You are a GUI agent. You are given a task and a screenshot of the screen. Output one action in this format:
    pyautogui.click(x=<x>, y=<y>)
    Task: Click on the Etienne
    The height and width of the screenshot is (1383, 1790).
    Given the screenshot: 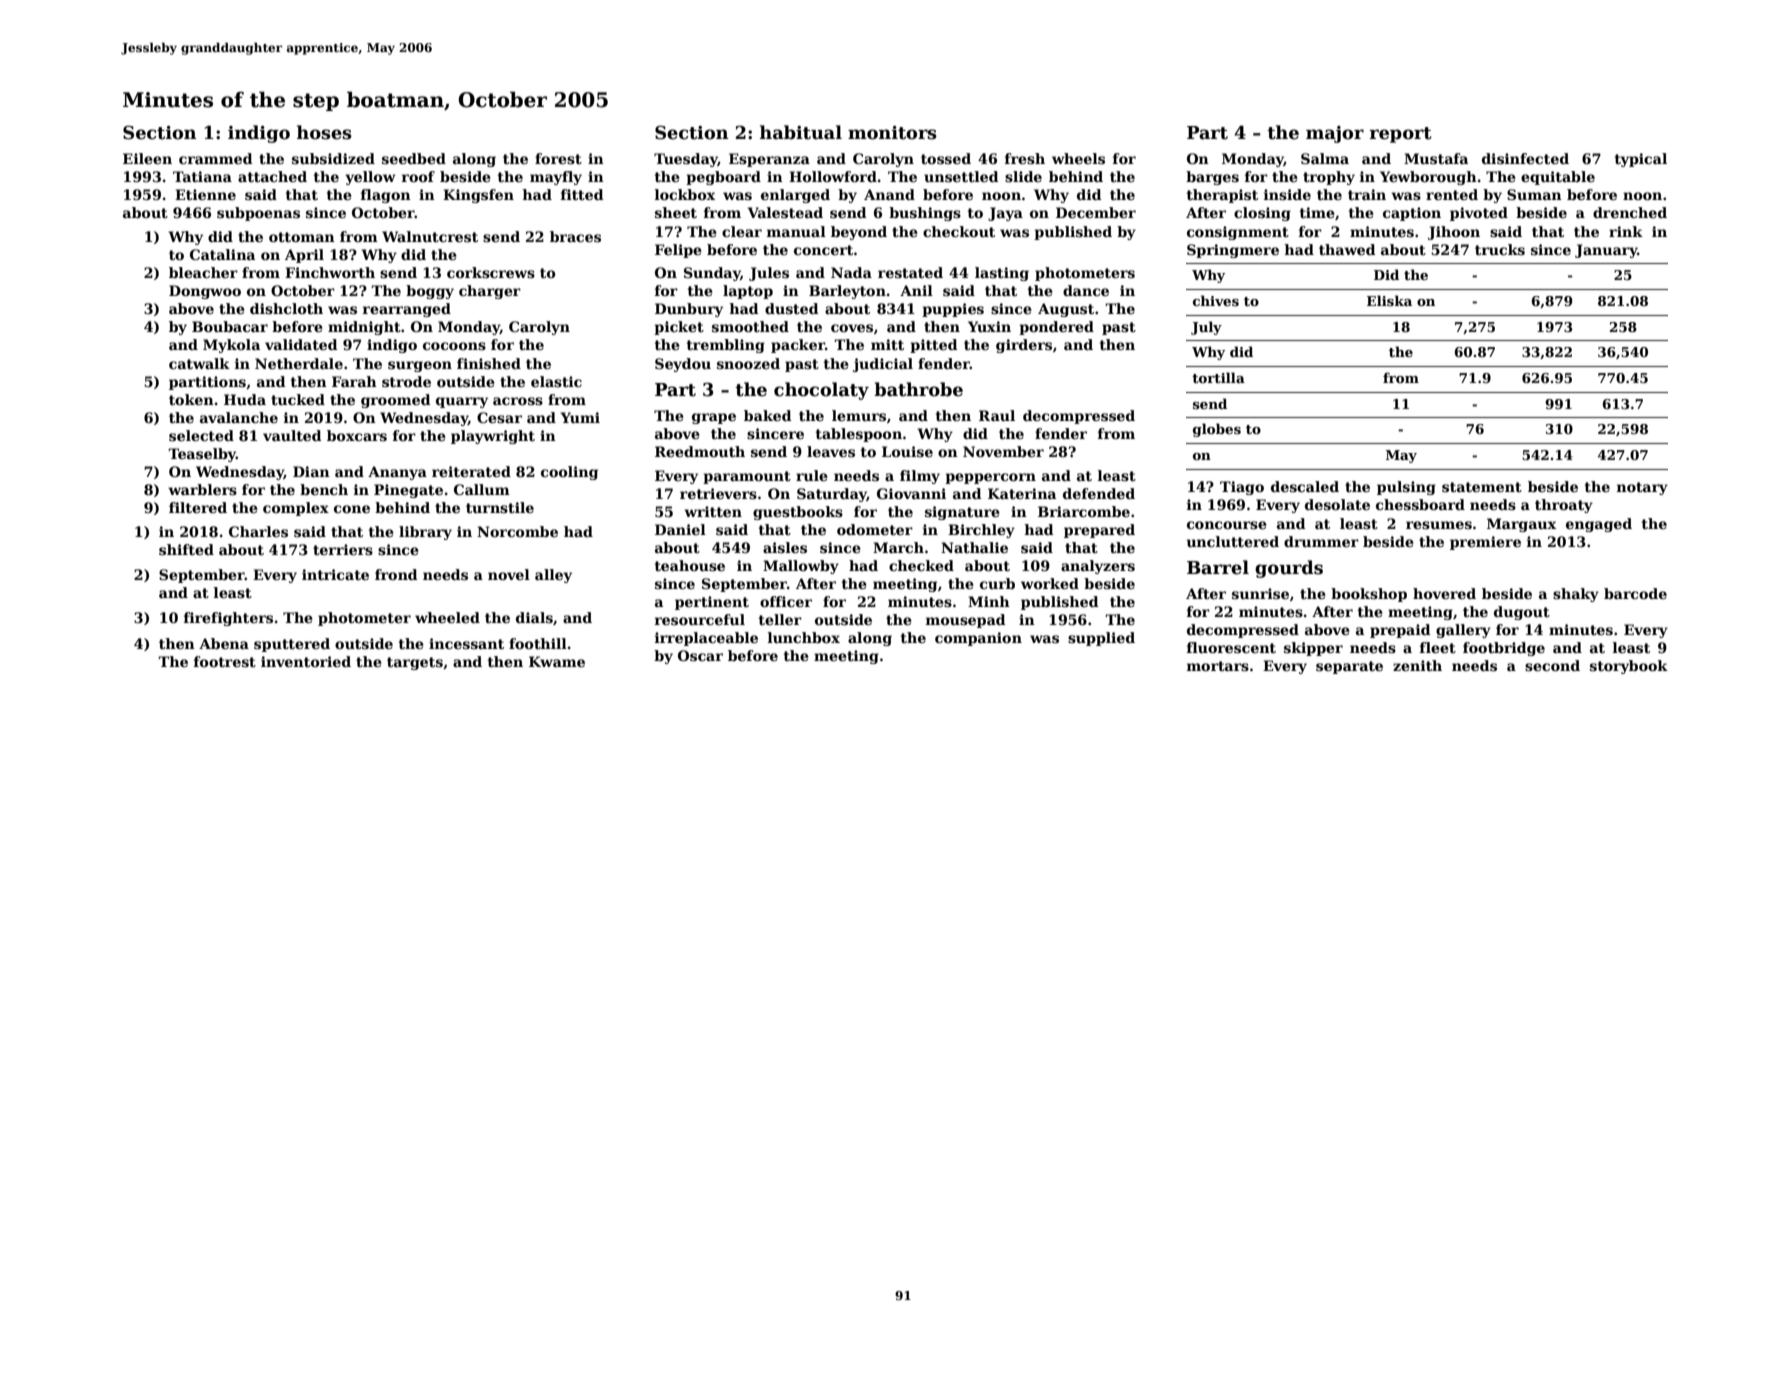 What is the action you would take?
    pyautogui.click(x=205, y=194)
